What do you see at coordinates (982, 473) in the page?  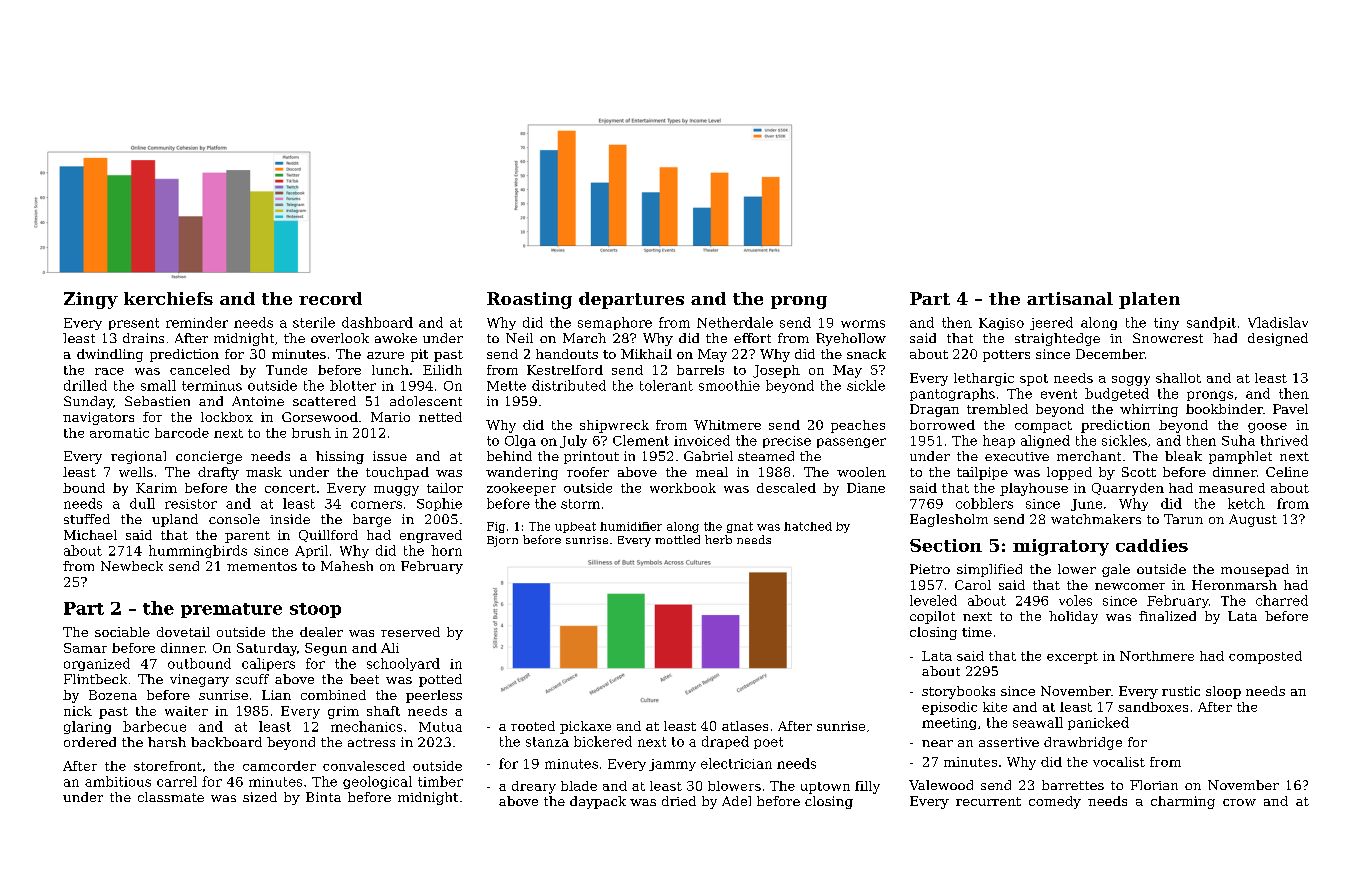 I see `tailpipe` at bounding box center [982, 473].
